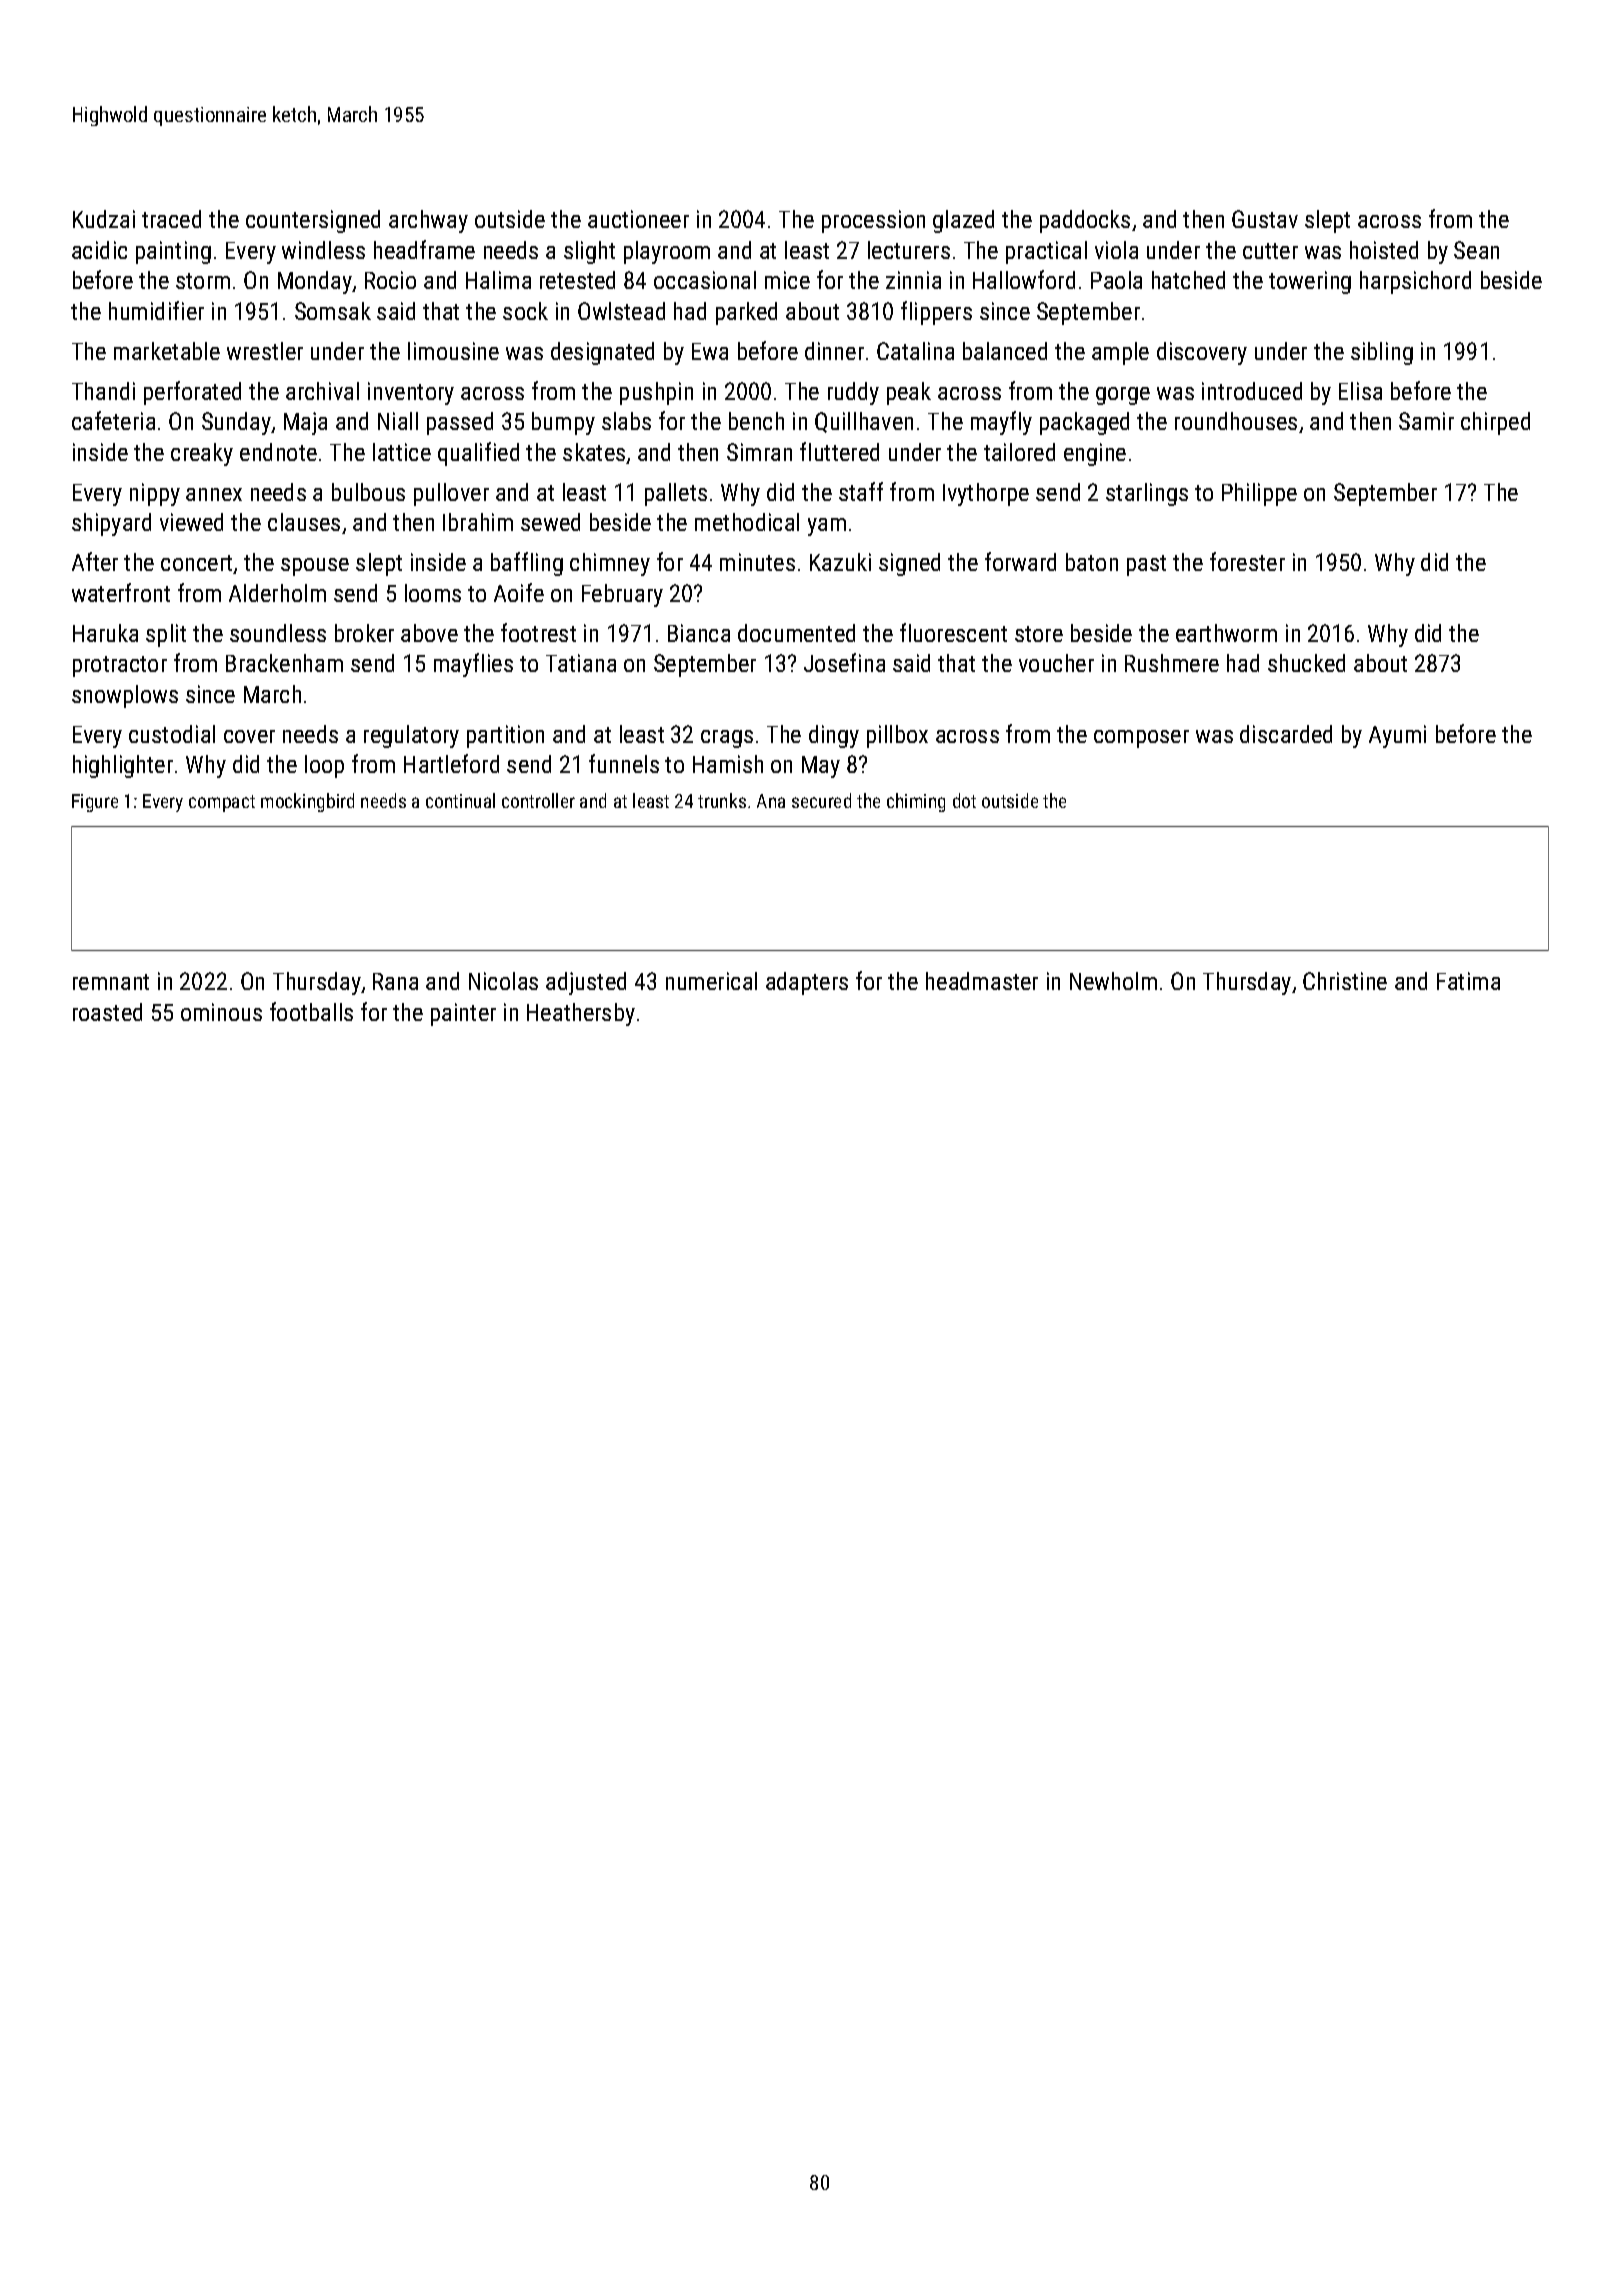 This document has width=1620, height=2292. I want to click on chirped, so click(1495, 423).
